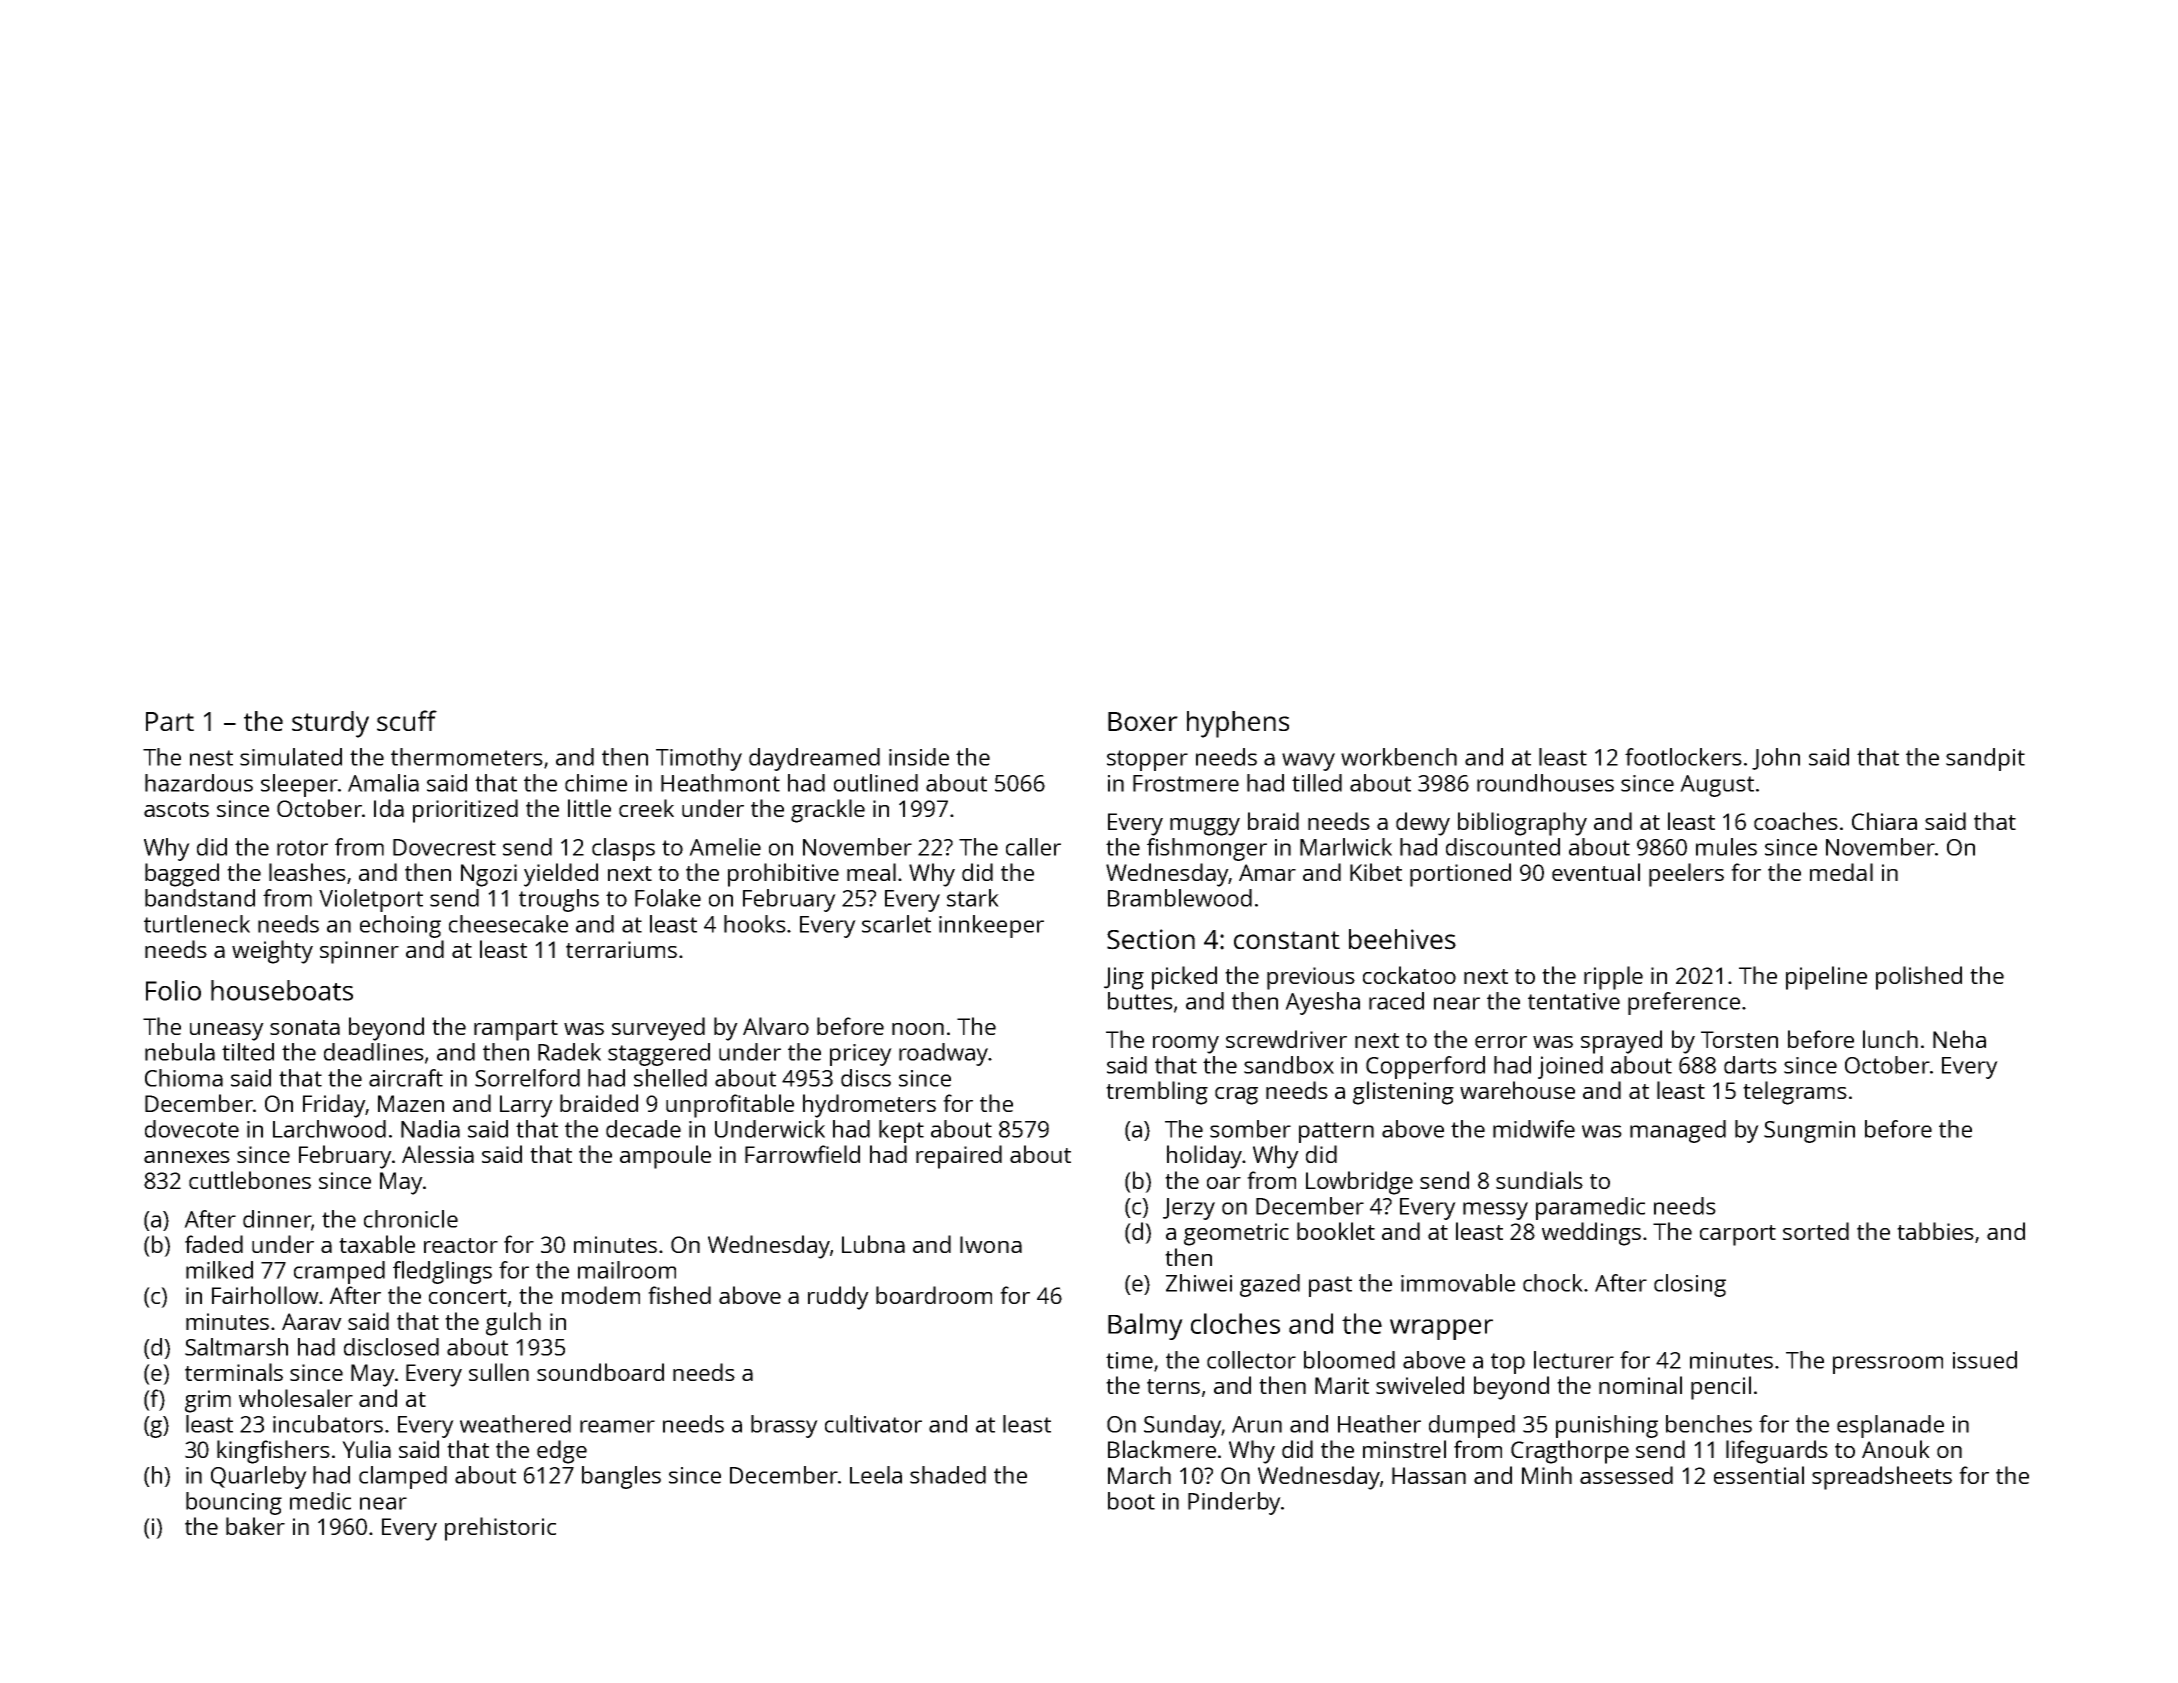 The height and width of the screenshot is (1683, 2178). I want to click on Timothy, so click(699, 759).
